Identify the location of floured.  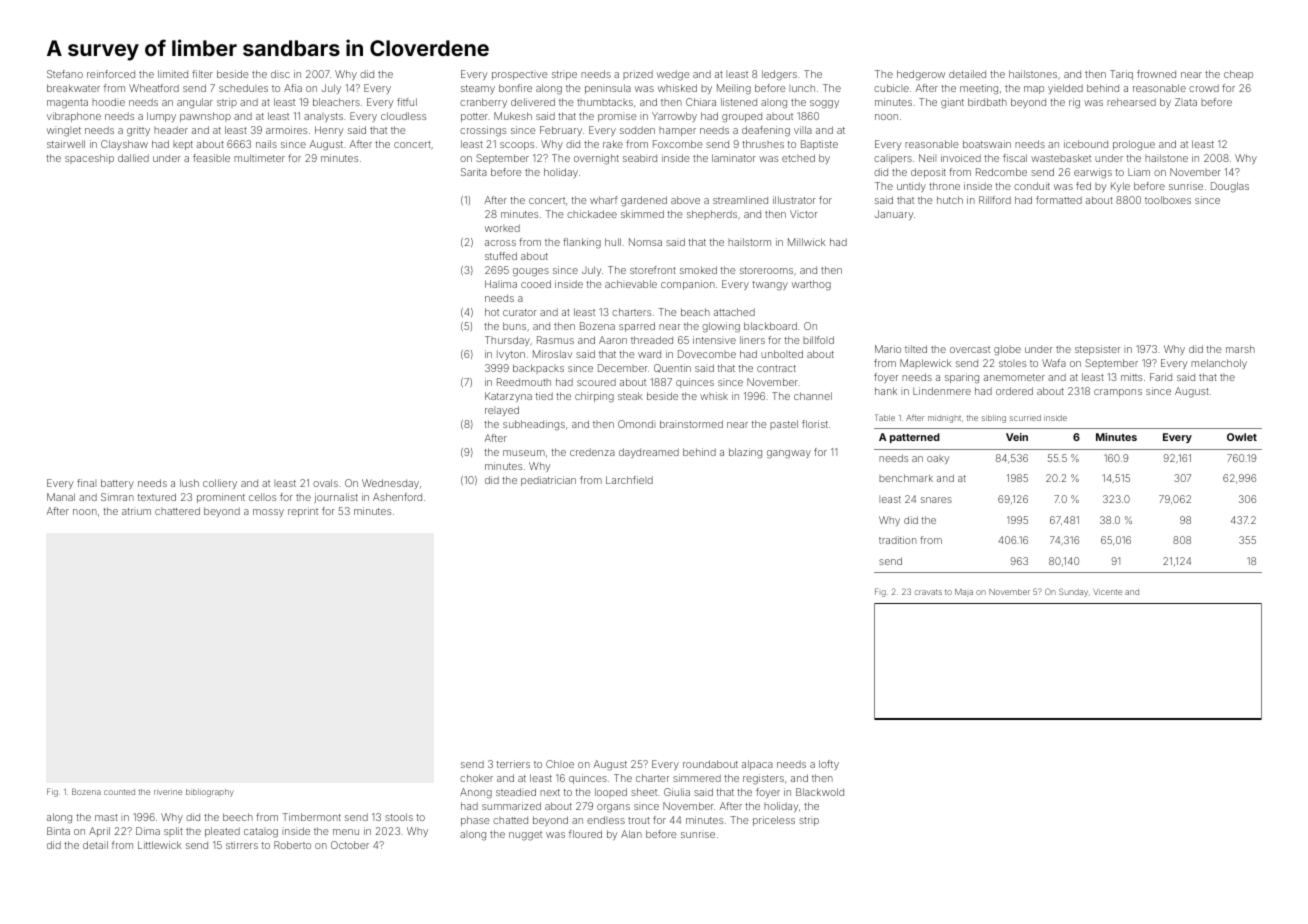
(585, 834).
